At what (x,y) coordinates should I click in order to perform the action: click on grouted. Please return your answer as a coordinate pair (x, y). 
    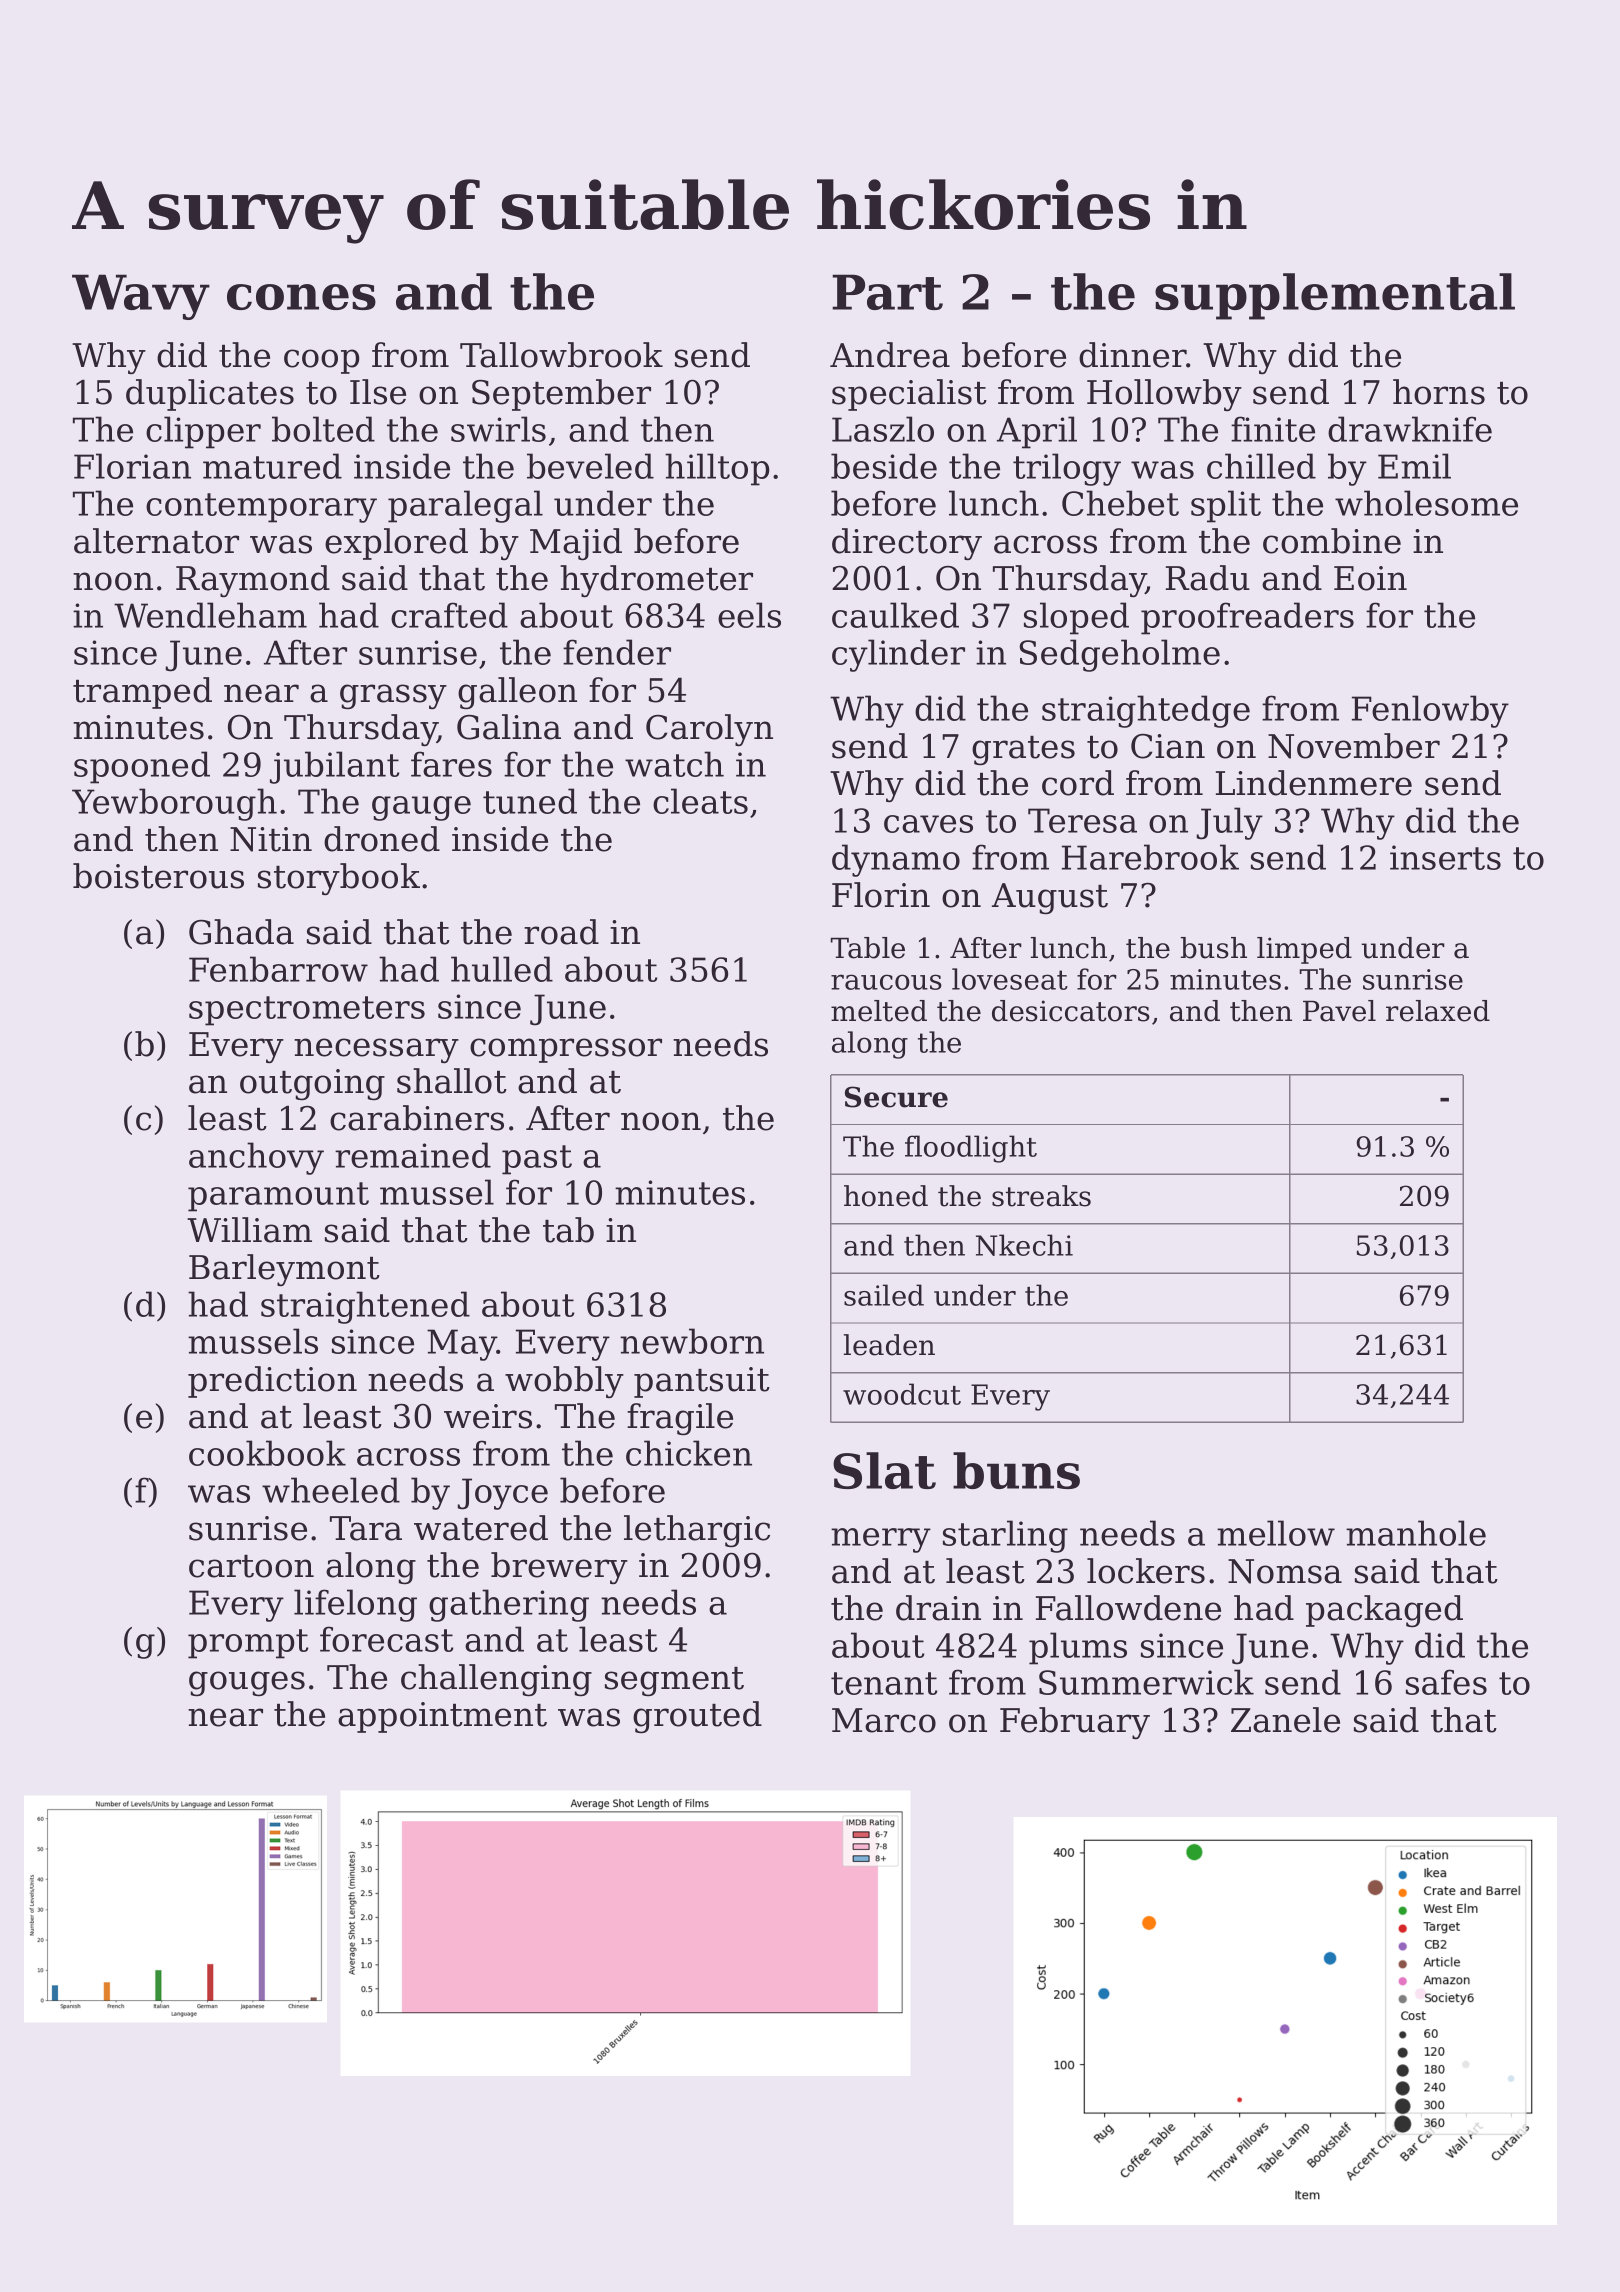
    Looking at the image, I should click on (697, 1717).
